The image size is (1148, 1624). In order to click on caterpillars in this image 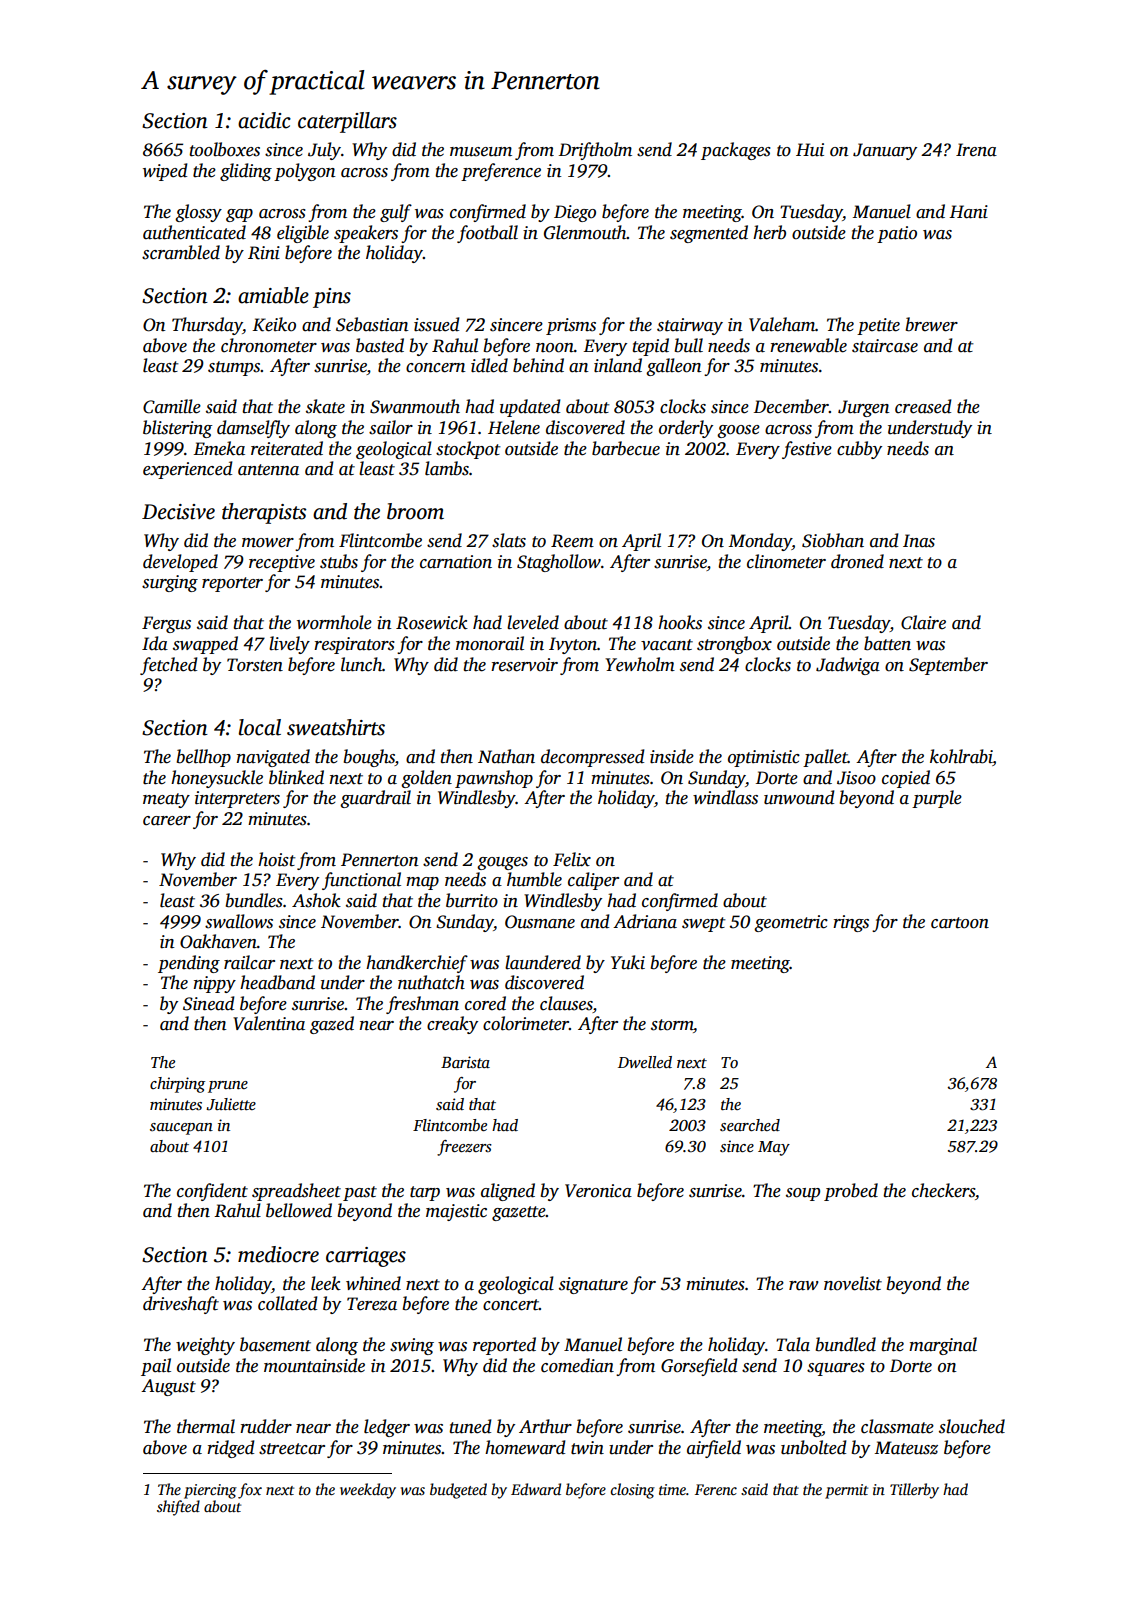, I will do `click(347, 122)`.
